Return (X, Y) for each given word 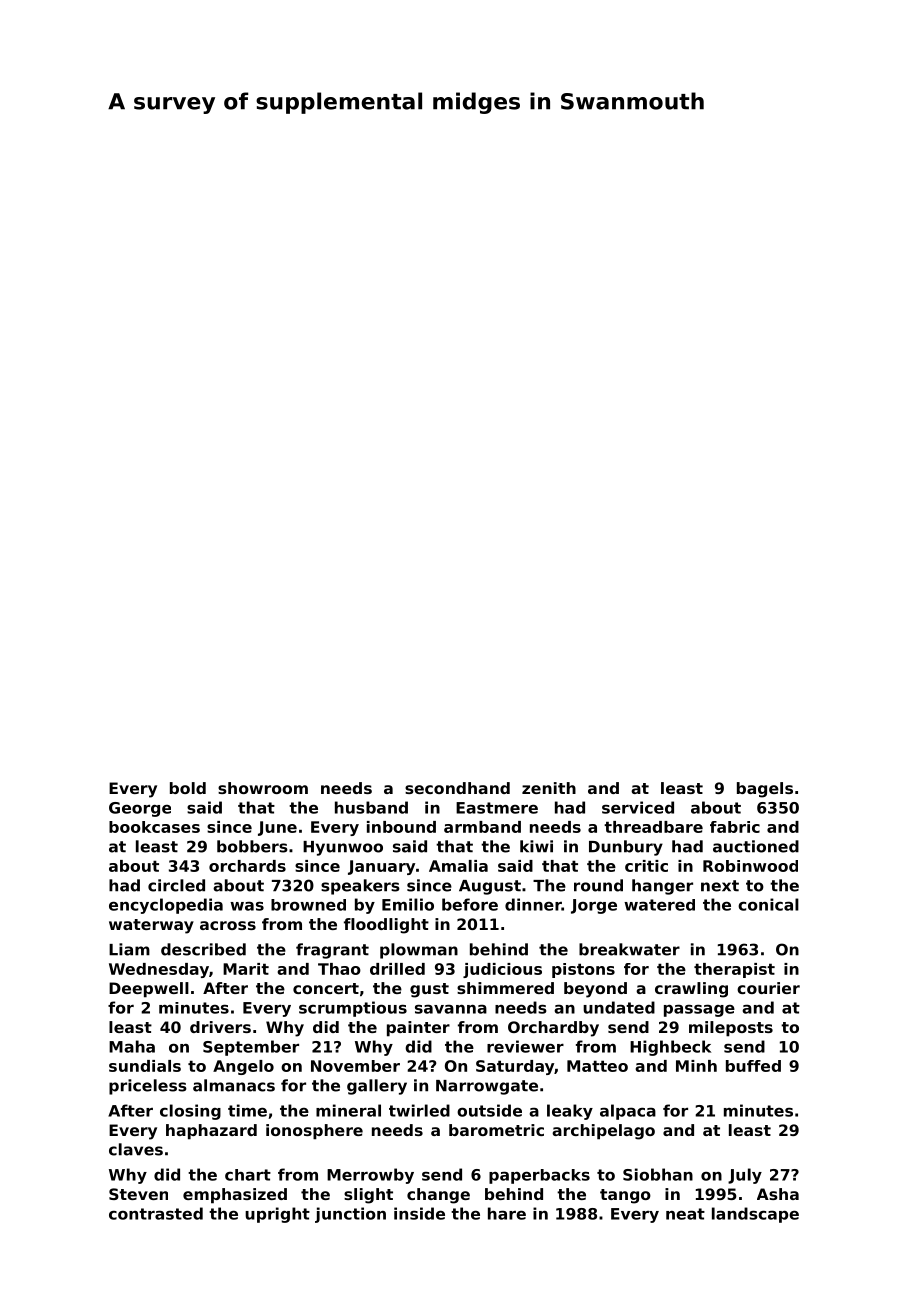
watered (659, 905)
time (247, 1110)
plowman (419, 951)
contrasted (156, 1213)
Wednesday (159, 970)
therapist (734, 970)
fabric (735, 827)
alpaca (628, 1112)
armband (482, 827)
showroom (263, 788)
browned (308, 905)
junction (350, 1215)
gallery (377, 1087)
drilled (397, 969)
